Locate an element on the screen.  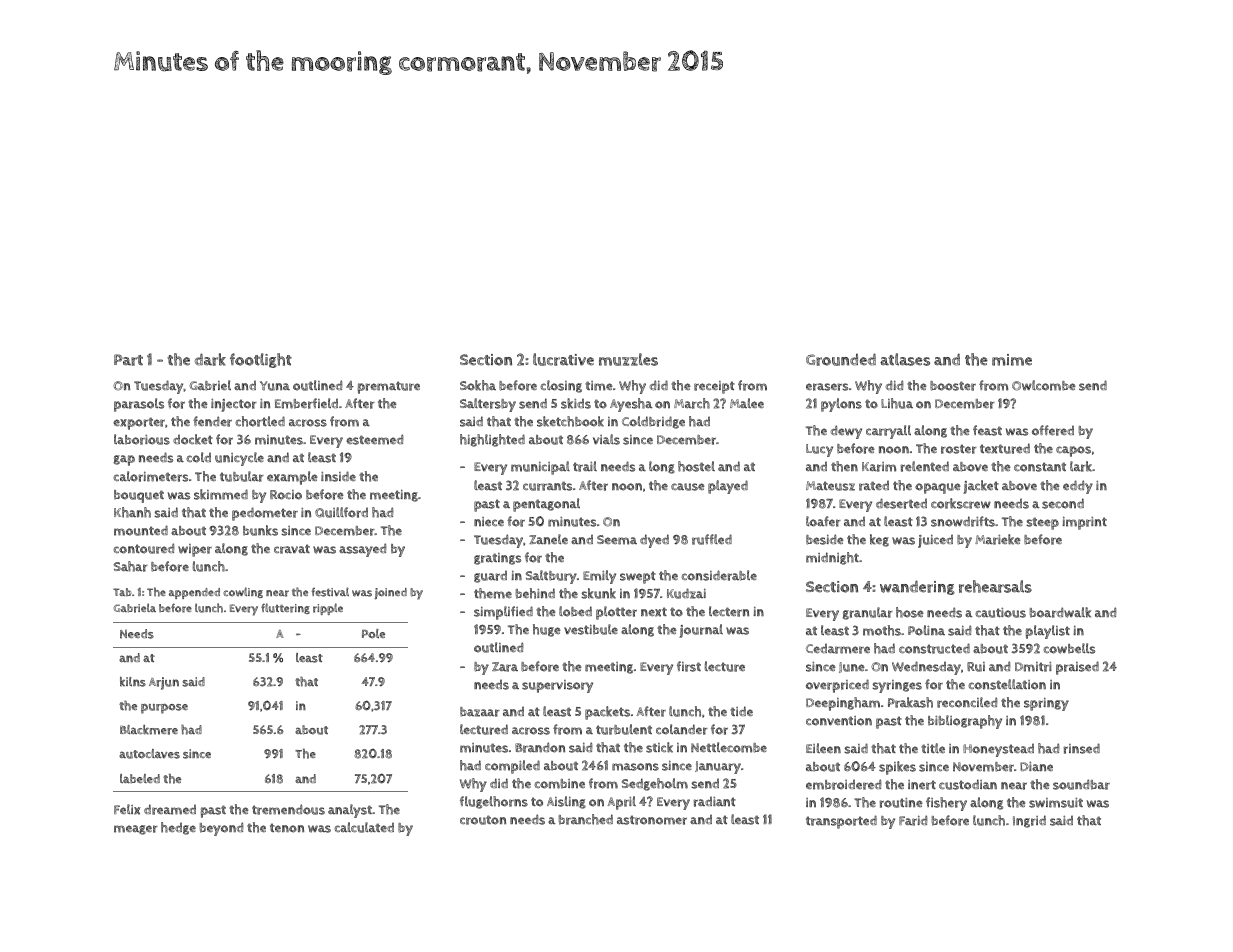
tenon is located at coordinates (287, 828).
